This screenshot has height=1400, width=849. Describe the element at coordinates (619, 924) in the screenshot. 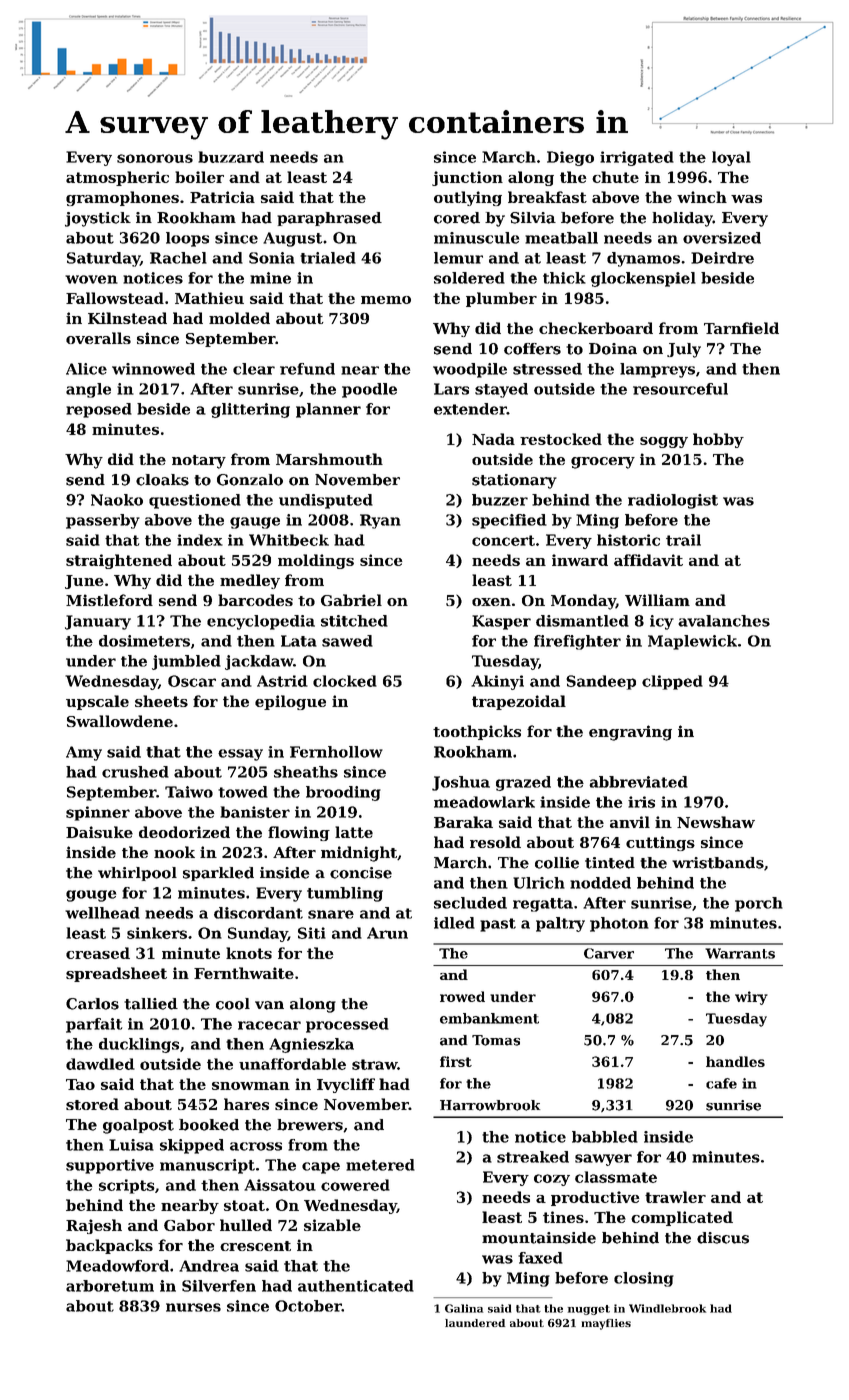

I see `photon` at that location.
